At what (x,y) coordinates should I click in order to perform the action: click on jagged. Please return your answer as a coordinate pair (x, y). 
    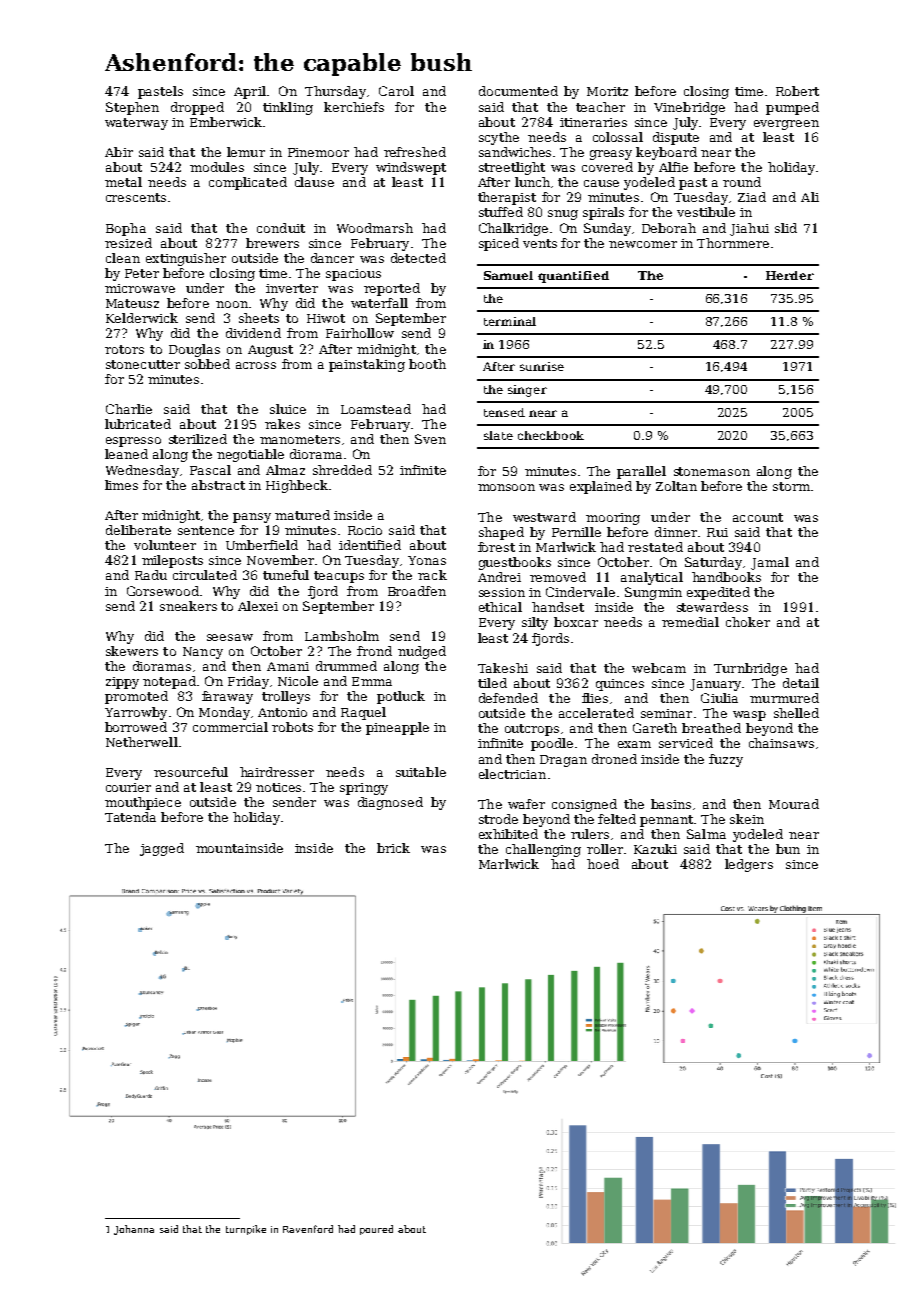
    Looking at the image, I should click on (162, 849).
